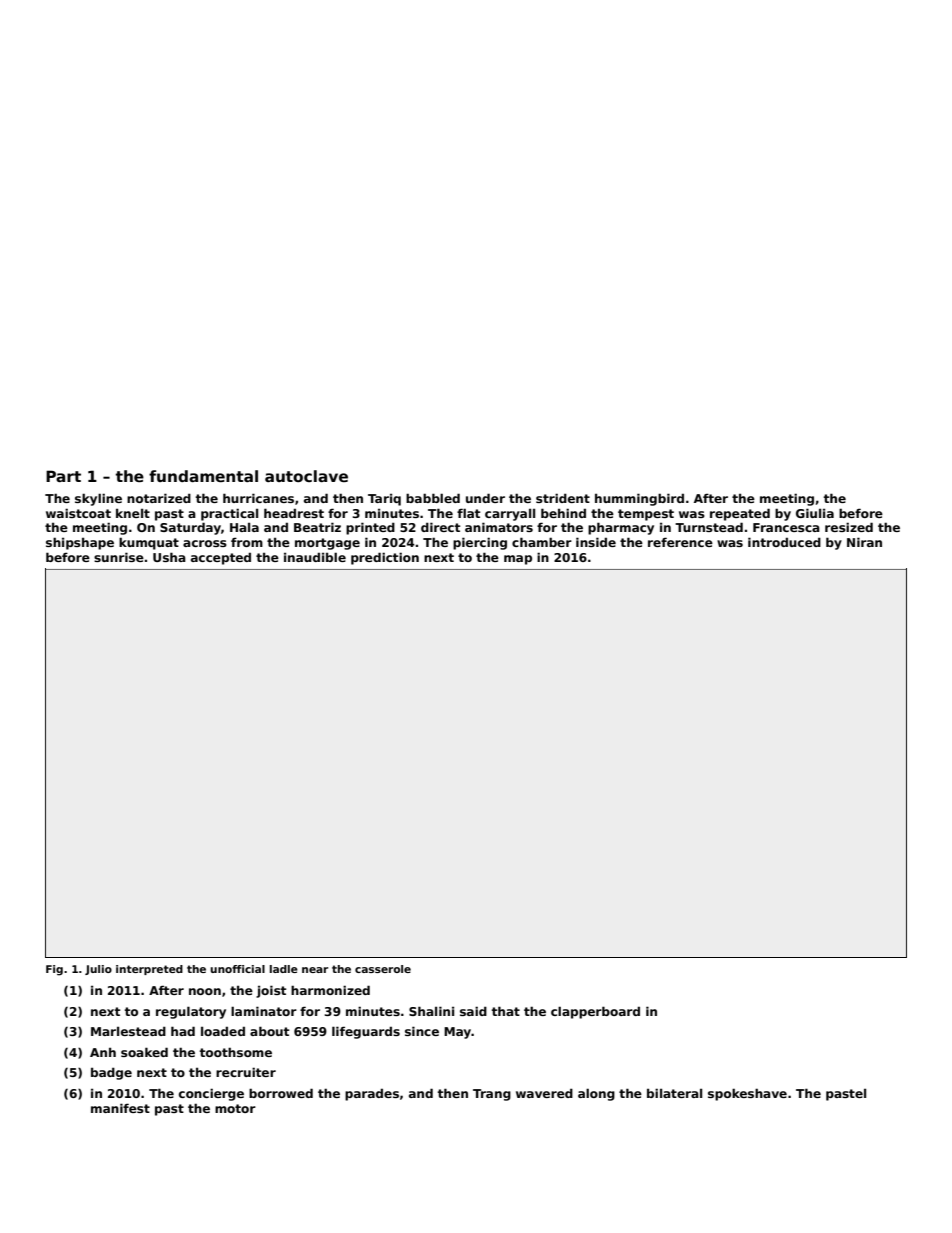 The width and height of the screenshot is (952, 1233). I want to click on sunrise, so click(119, 557).
